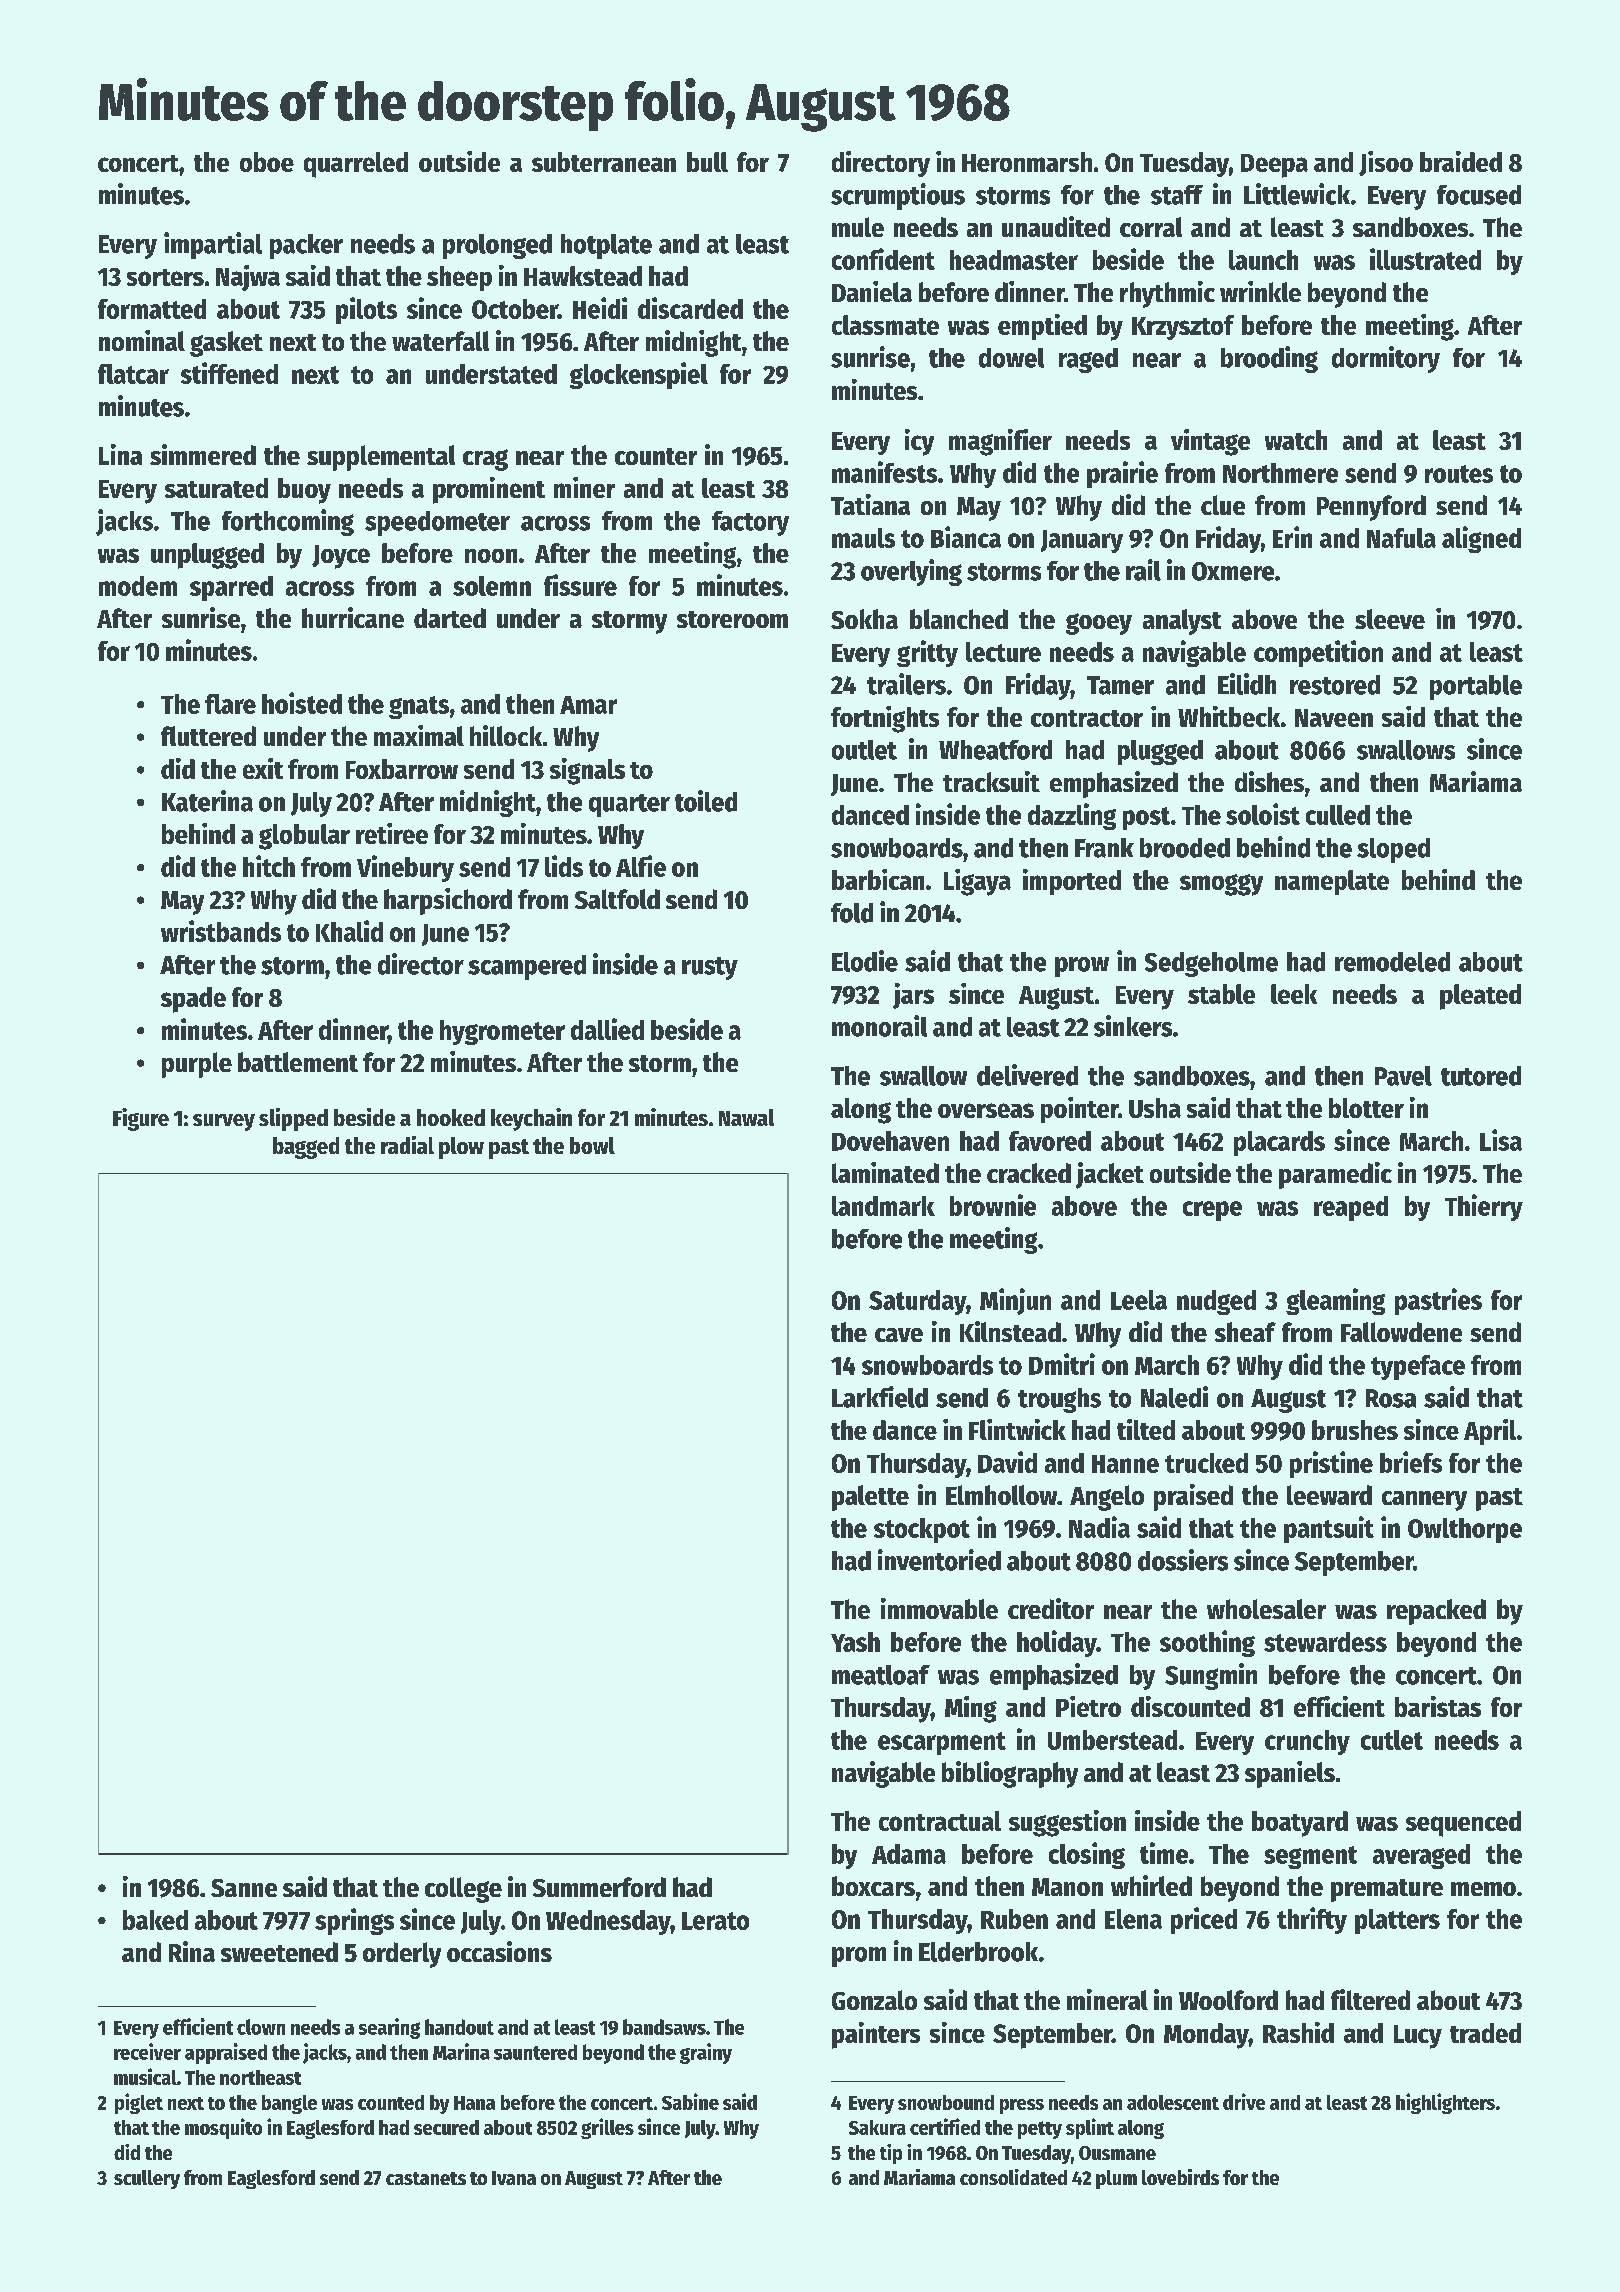  What do you see at coordinates (1180, 2177) in the document?
I see `lovebirds` at bounding box center [1180, 2177].
